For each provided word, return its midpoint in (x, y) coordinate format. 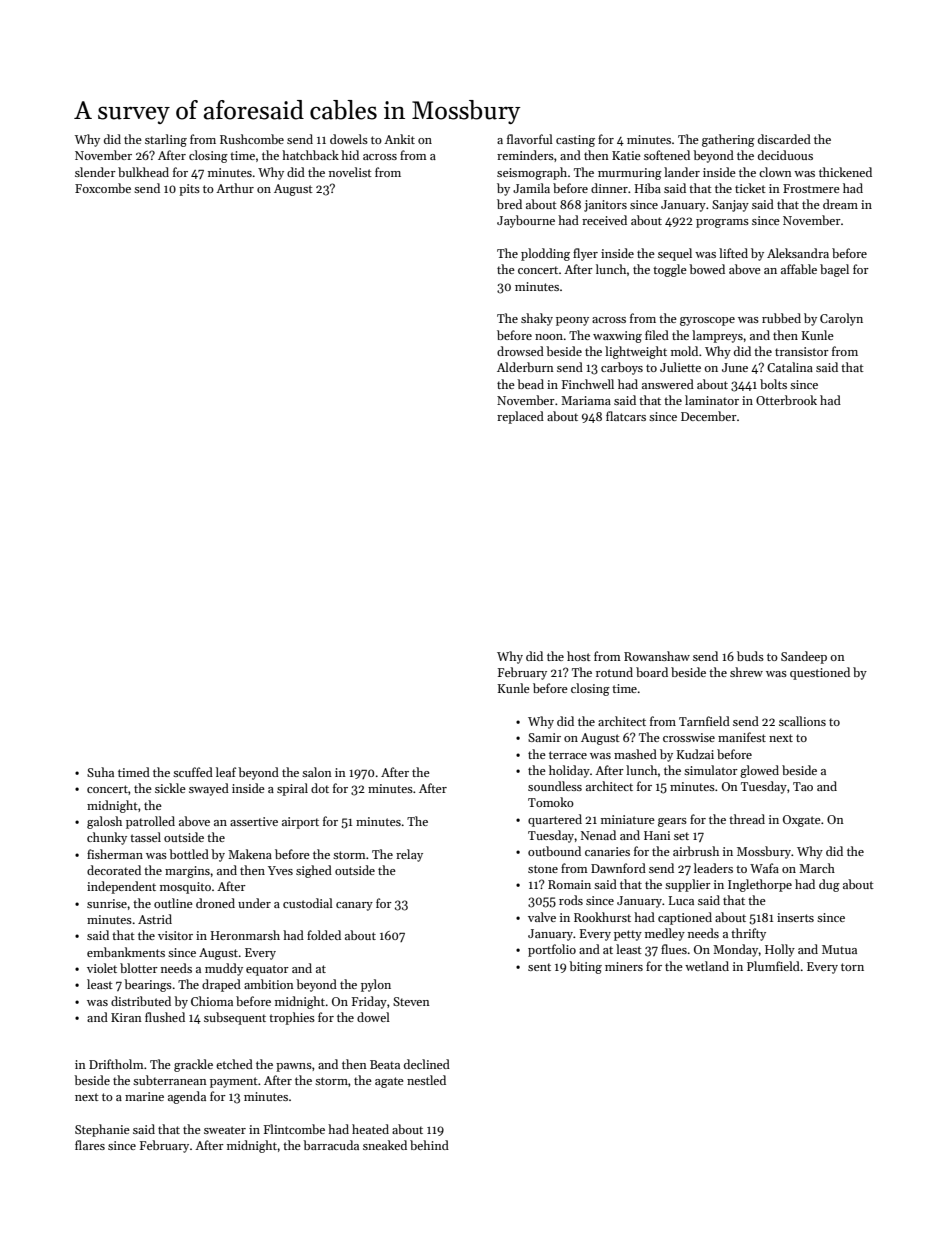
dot (320, 788)
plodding (545, 254)
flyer (585, 254)
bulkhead (143, 172)
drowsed (520, 351)
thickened (845, 172)
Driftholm (116, 1064)
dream (840, 204)
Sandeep (804, 657)
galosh (104, 822)
